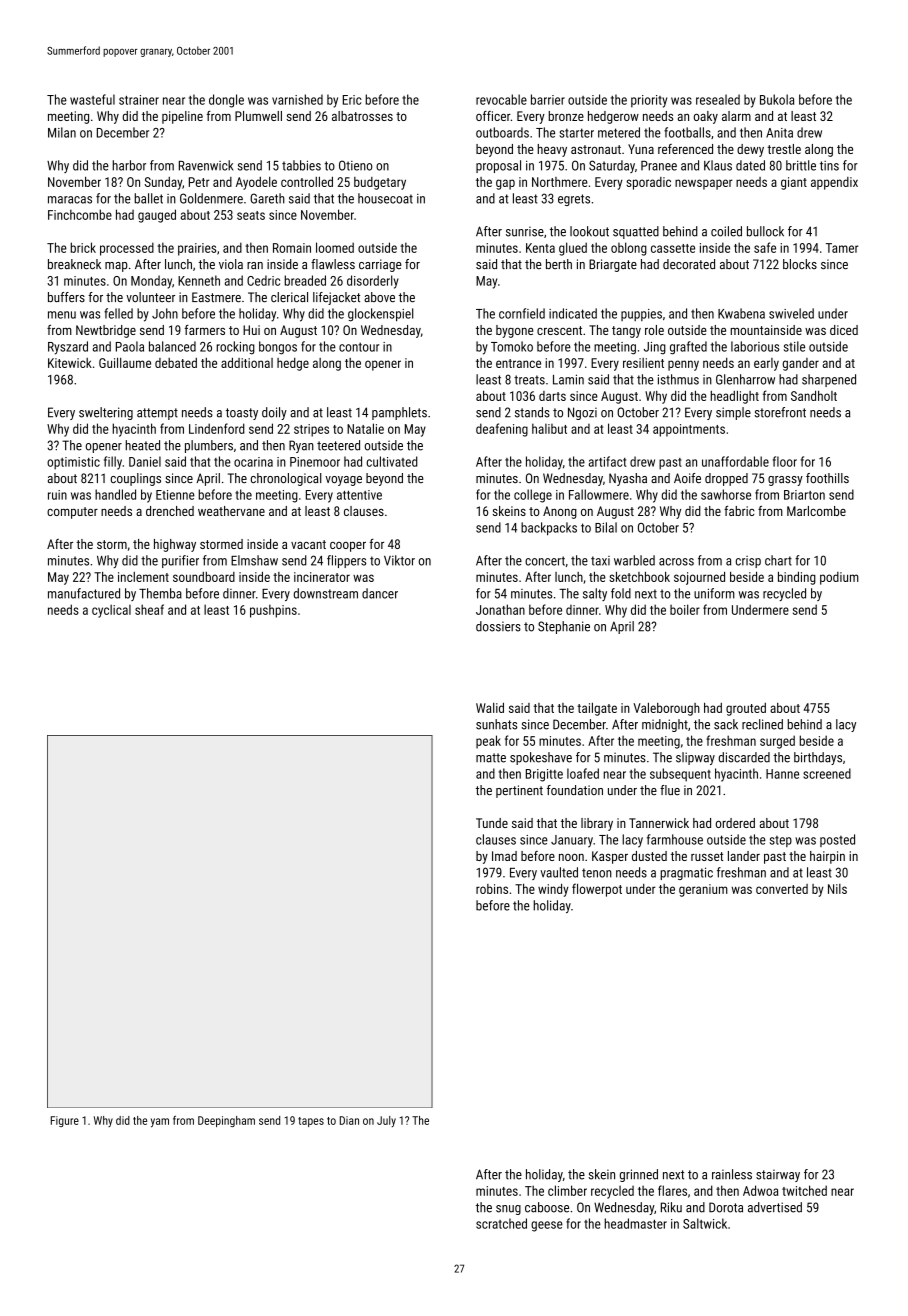 The image size is (908, 1316). What do you see at coordinates (226, 101) in the screenshot?
I see `dongle` at bounding box center [226, 101].
